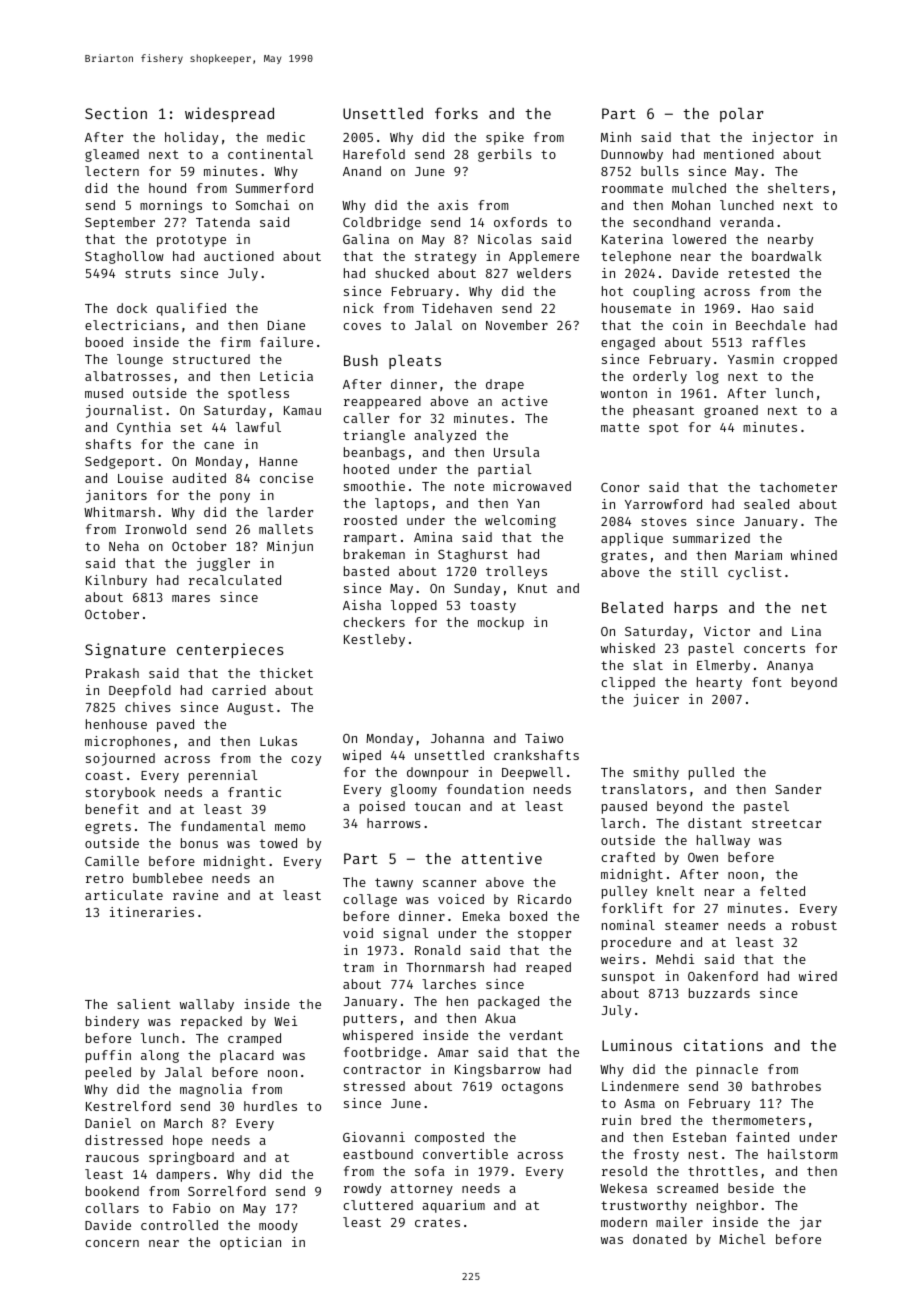 This screenshot has height=1308, width=924. What do you see at coordinates (112, 809) in the screenshot?
I see `benefit` at bounding box center [112, 809].
